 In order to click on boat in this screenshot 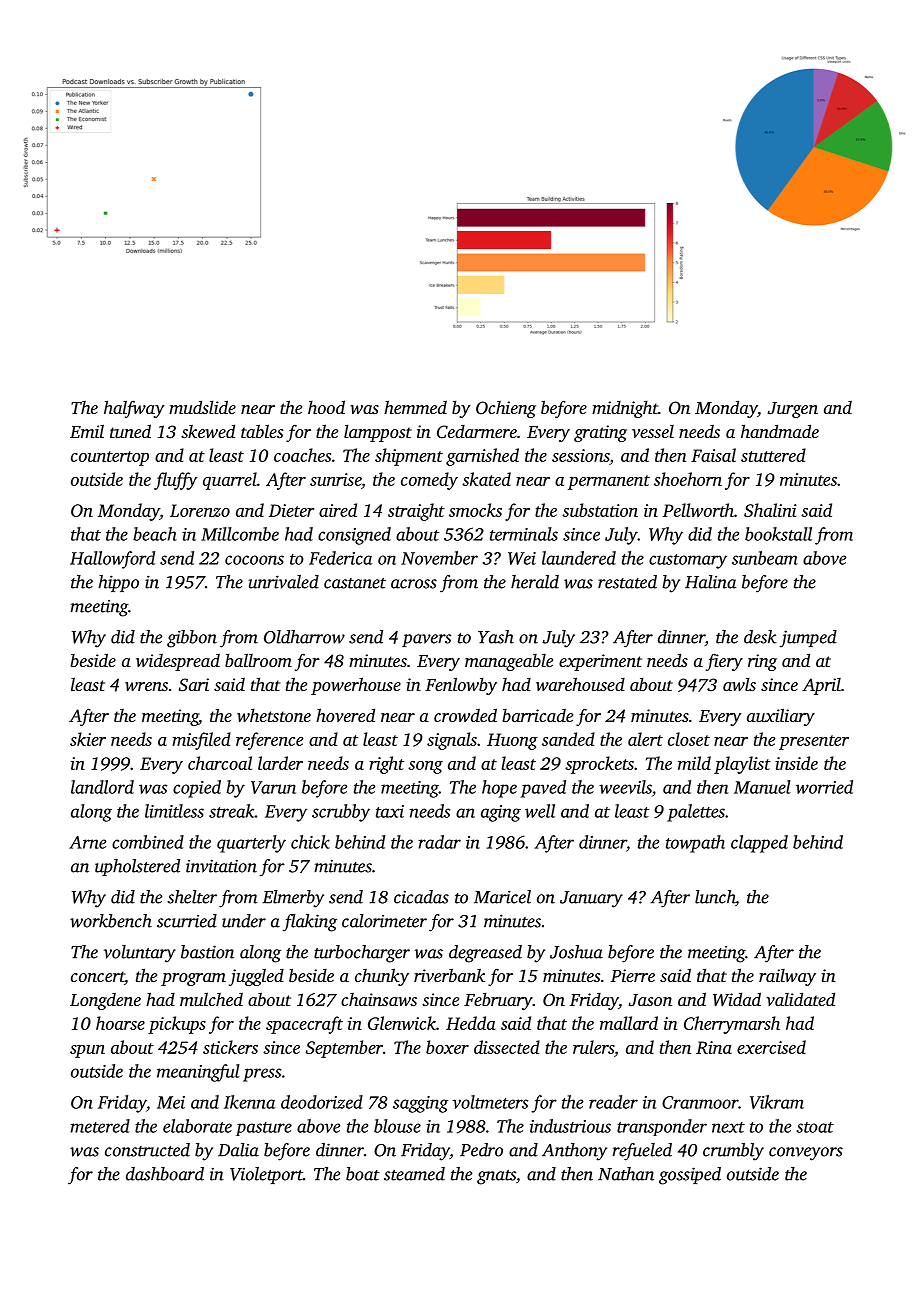, I will do `click(363, 1174)`.
